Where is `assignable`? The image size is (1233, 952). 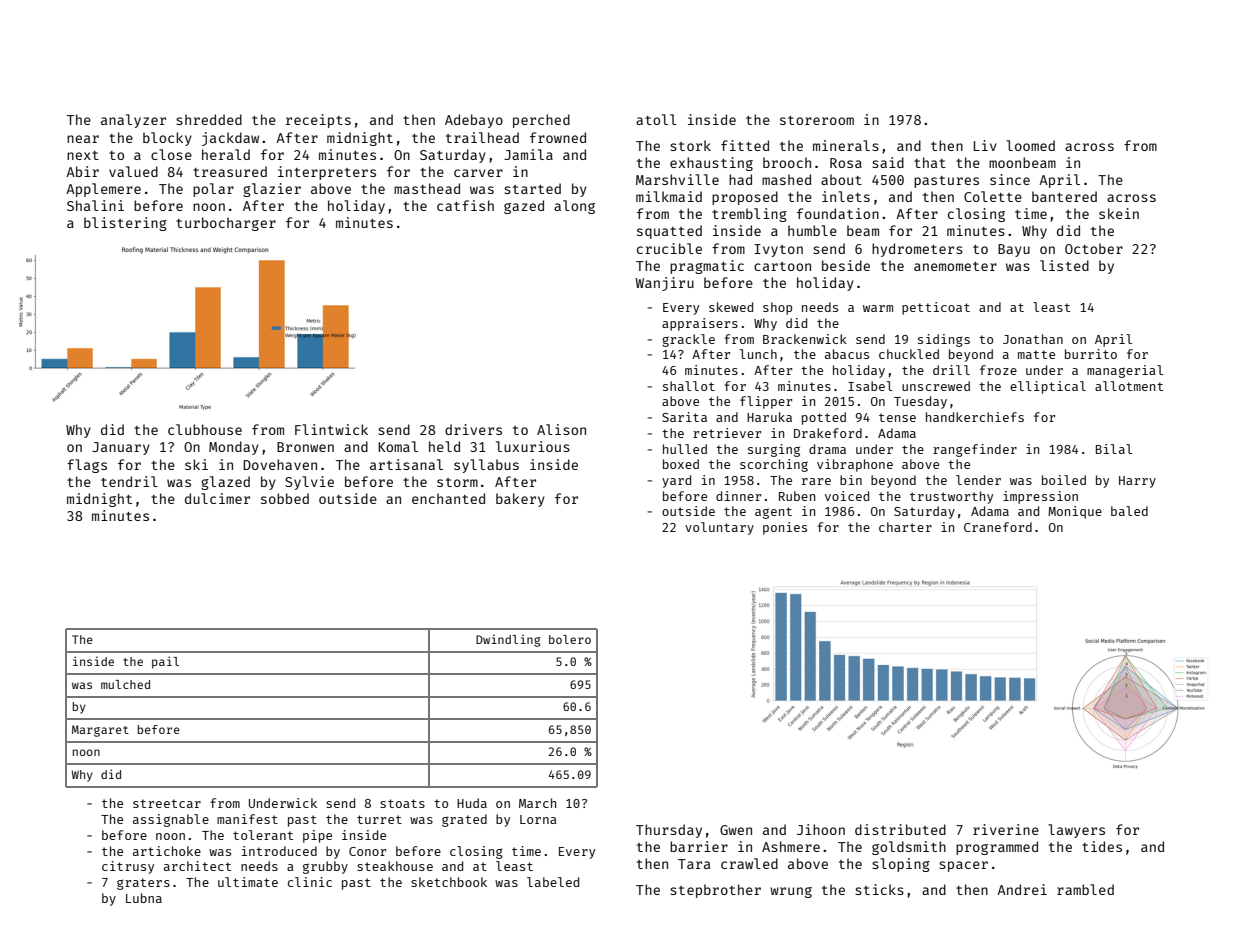
assignable is located at coordinates (171, 820).
